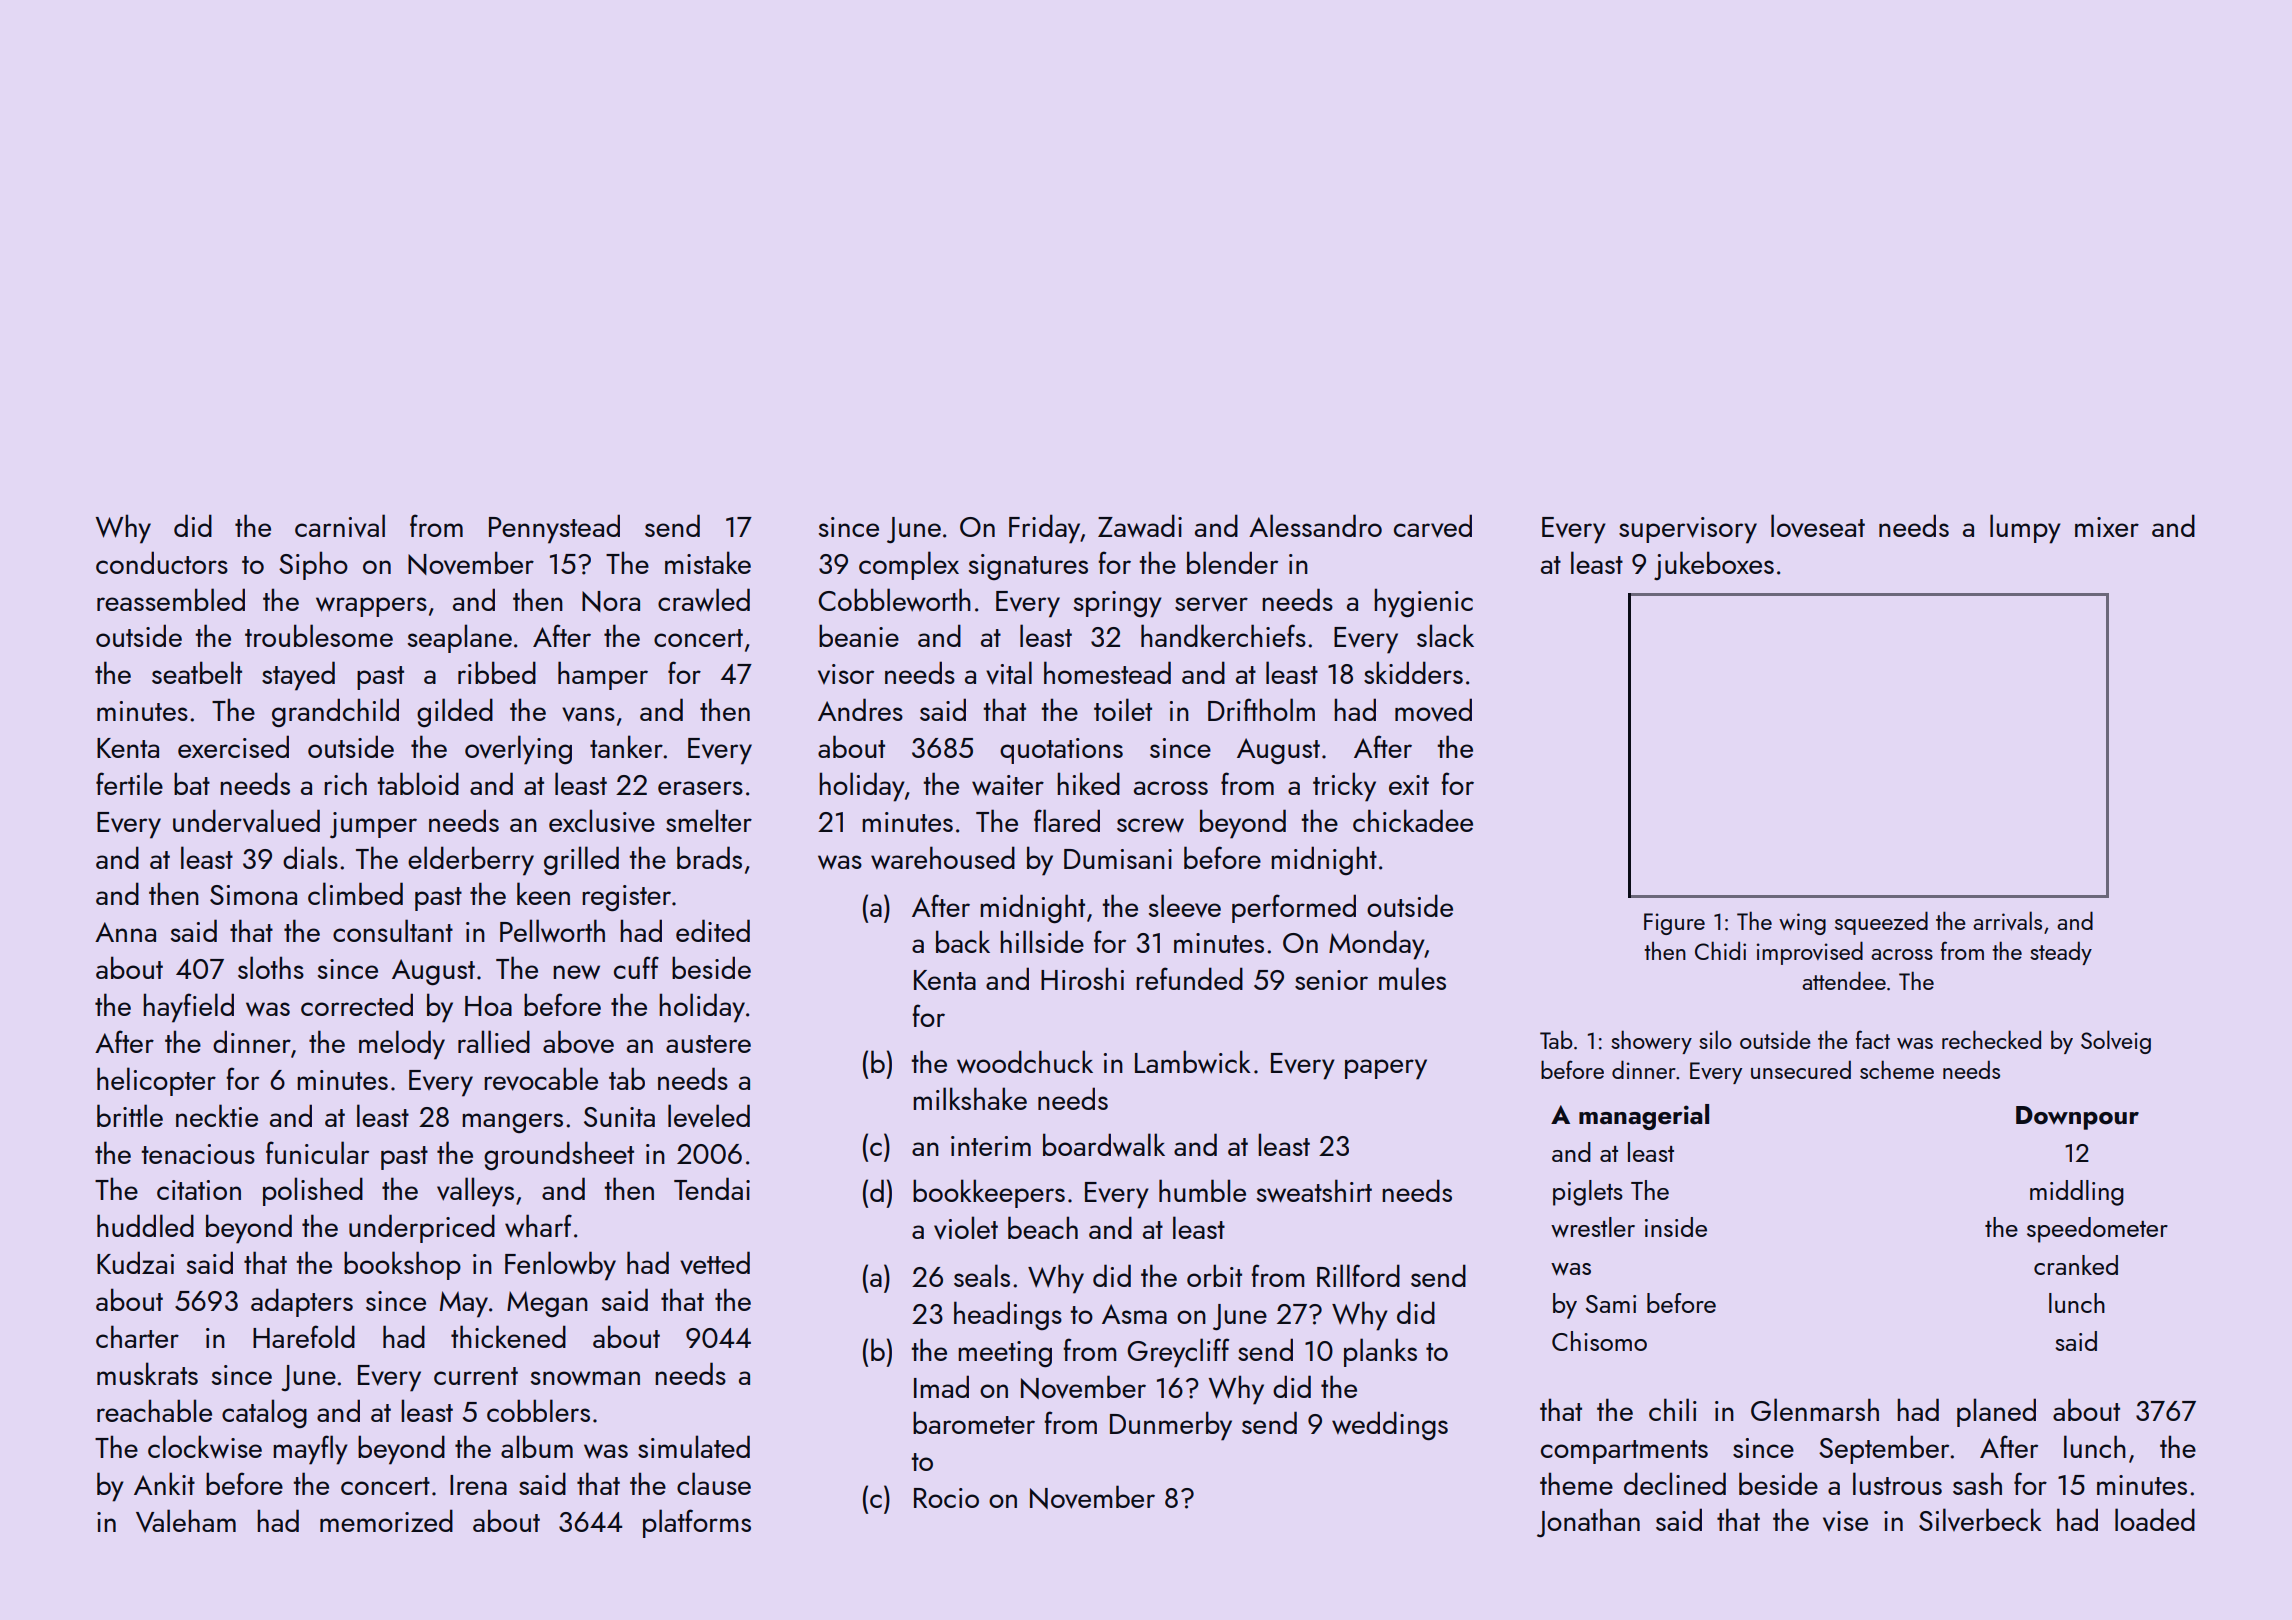 The height and width of the page is (1620, 2292). Describe the element at coordinates (2007, 920) in the page. I see `arrivals` at that location.
